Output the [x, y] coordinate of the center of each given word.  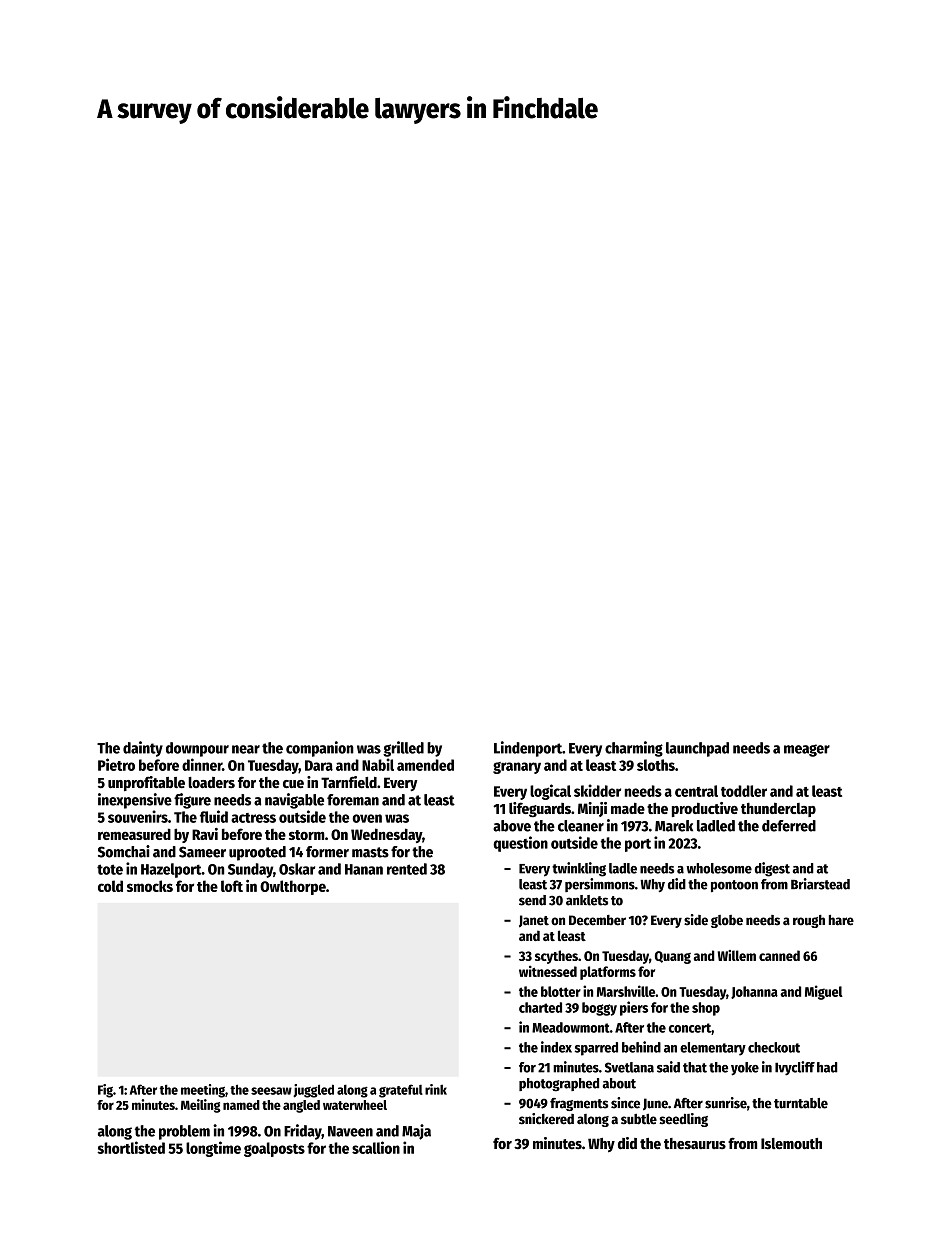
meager [807, 750]
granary [517, 768]
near [246, 749]
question [520, 844]
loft [232, 886]
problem [184, 1132]
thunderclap [778, 810]
